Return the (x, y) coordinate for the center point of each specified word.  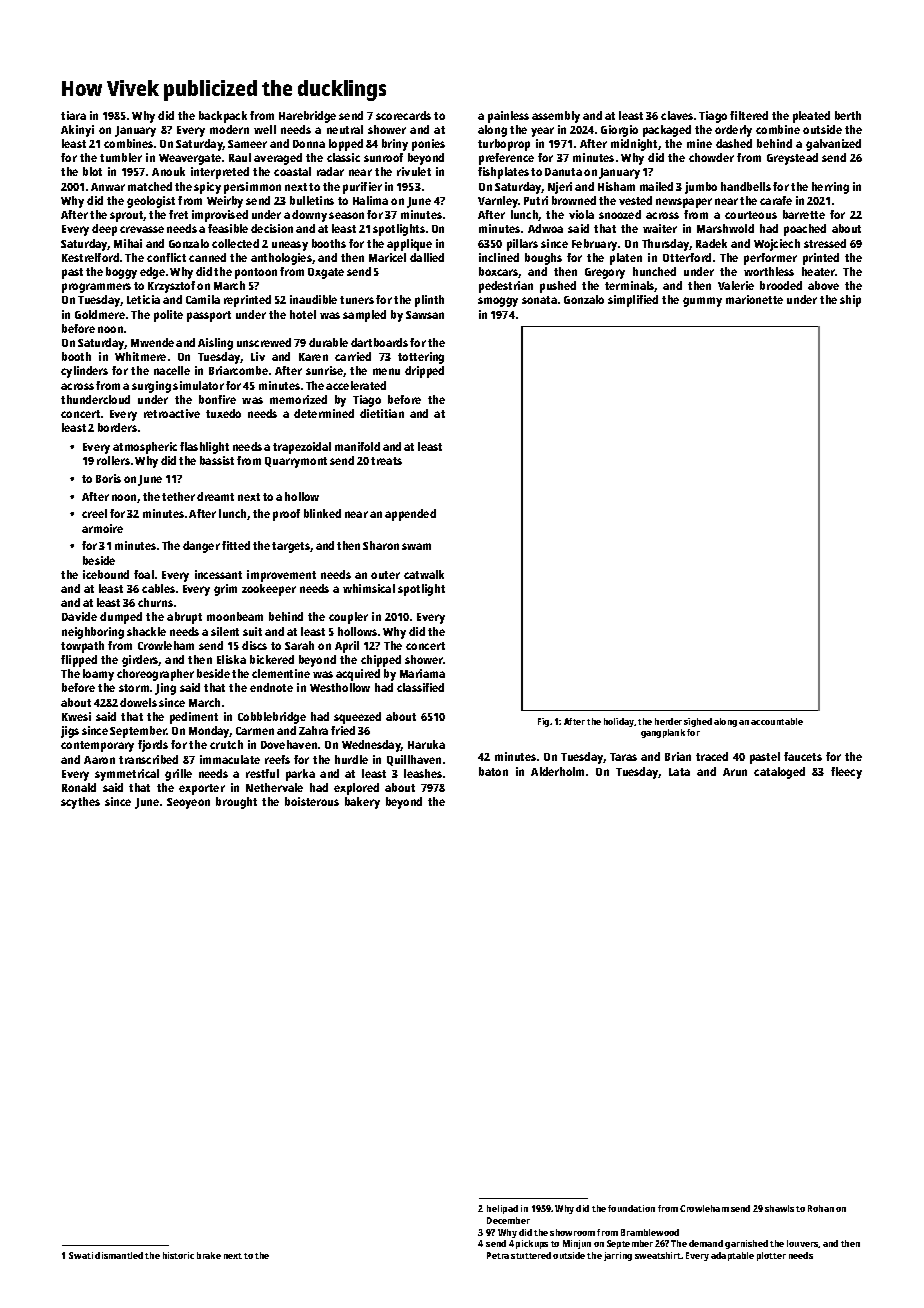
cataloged (779, 773)
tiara (73, 115)
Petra (498, 1255)
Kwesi (76, 716)
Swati (81, 1255)
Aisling (215, 344)
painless (508, 117)
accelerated (356, 385)
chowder (711, 157)
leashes (423, 773)
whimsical (369, 588)
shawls (779, 1208)
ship (850, 301)
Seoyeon (188, 803)
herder (668, 721)
